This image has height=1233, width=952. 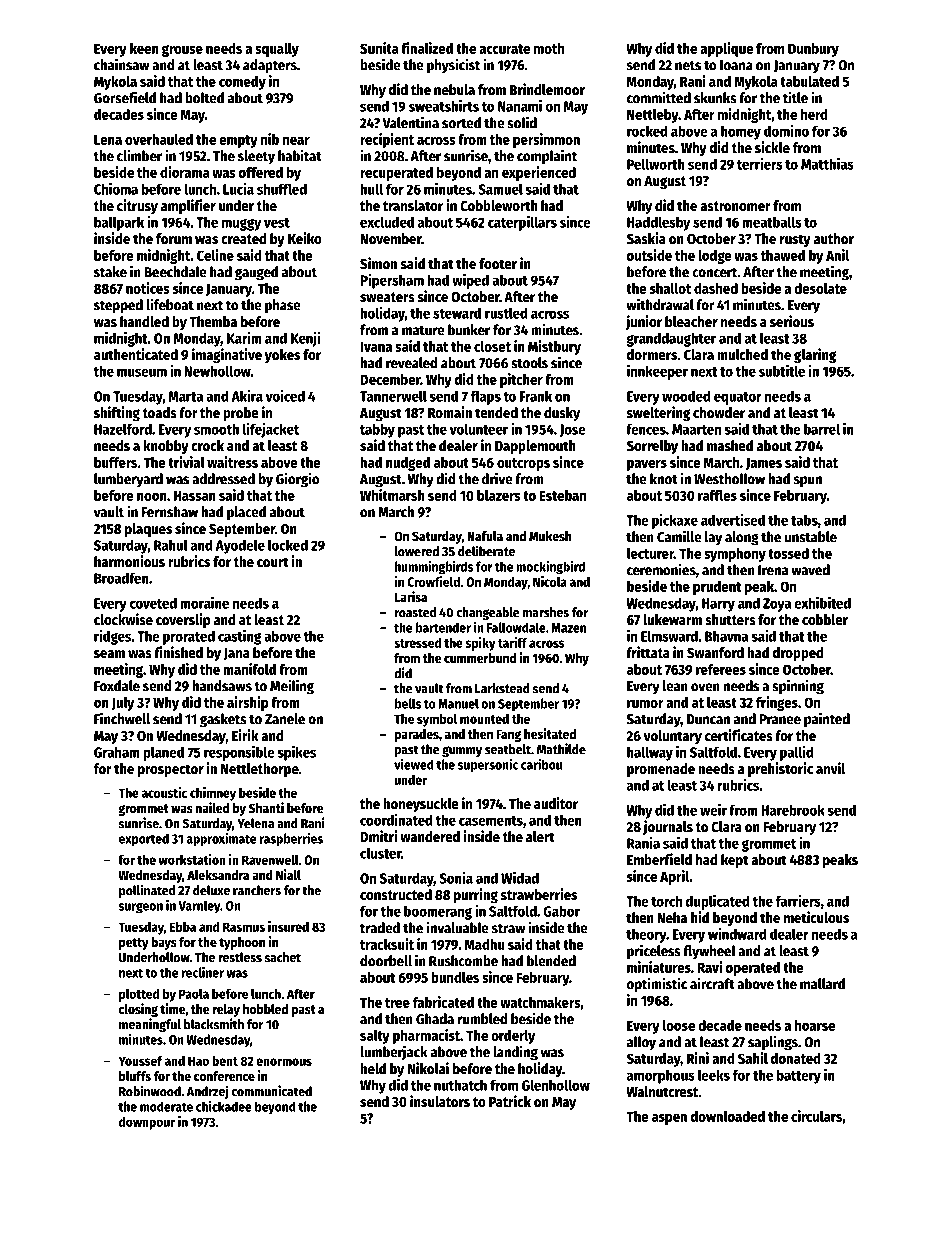 What do you see at coordinates (792, 321) in the image?
I see `serious` at bounding box center [792, 321].
